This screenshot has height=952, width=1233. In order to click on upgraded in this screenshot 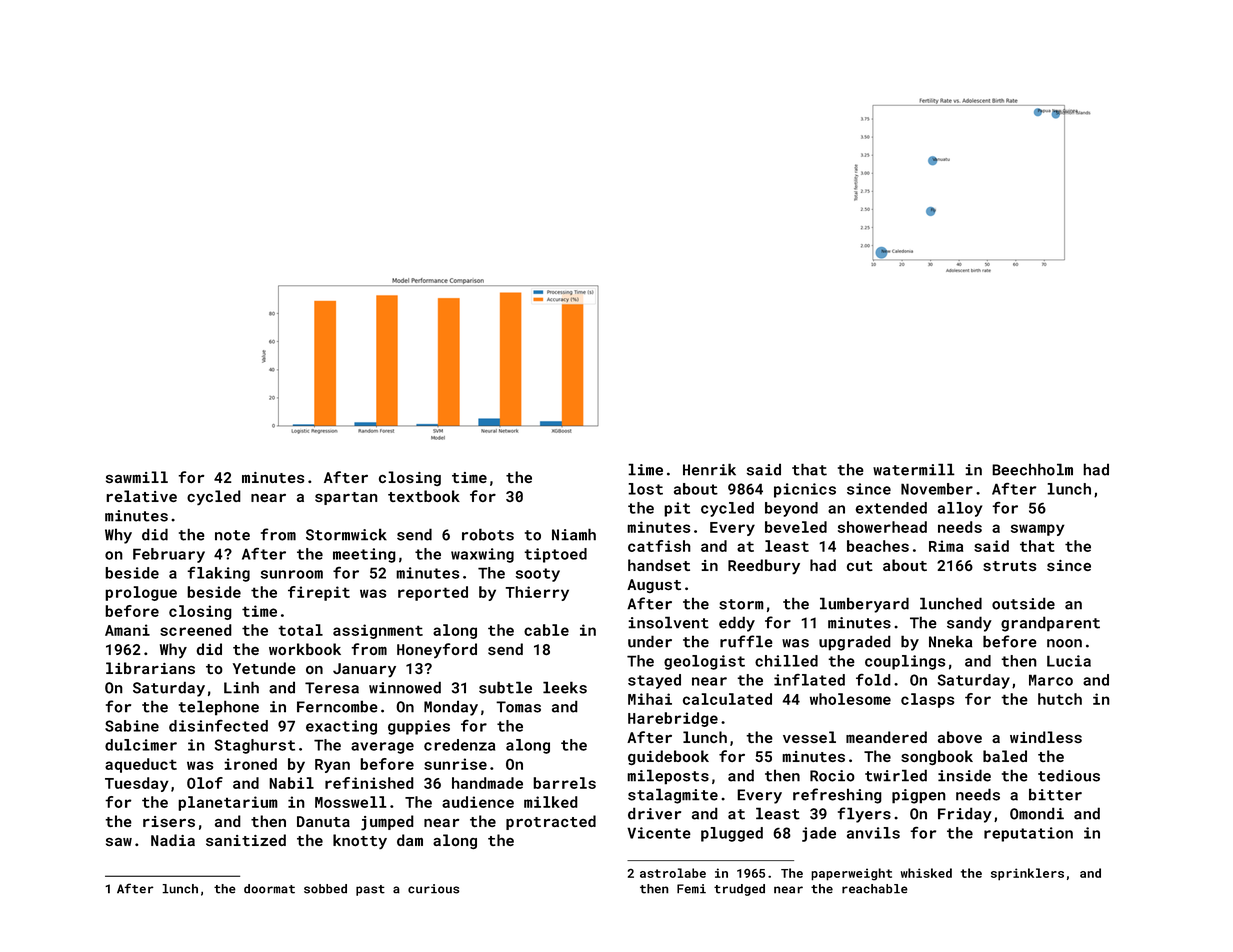, I will do `click(855, 643)`.
